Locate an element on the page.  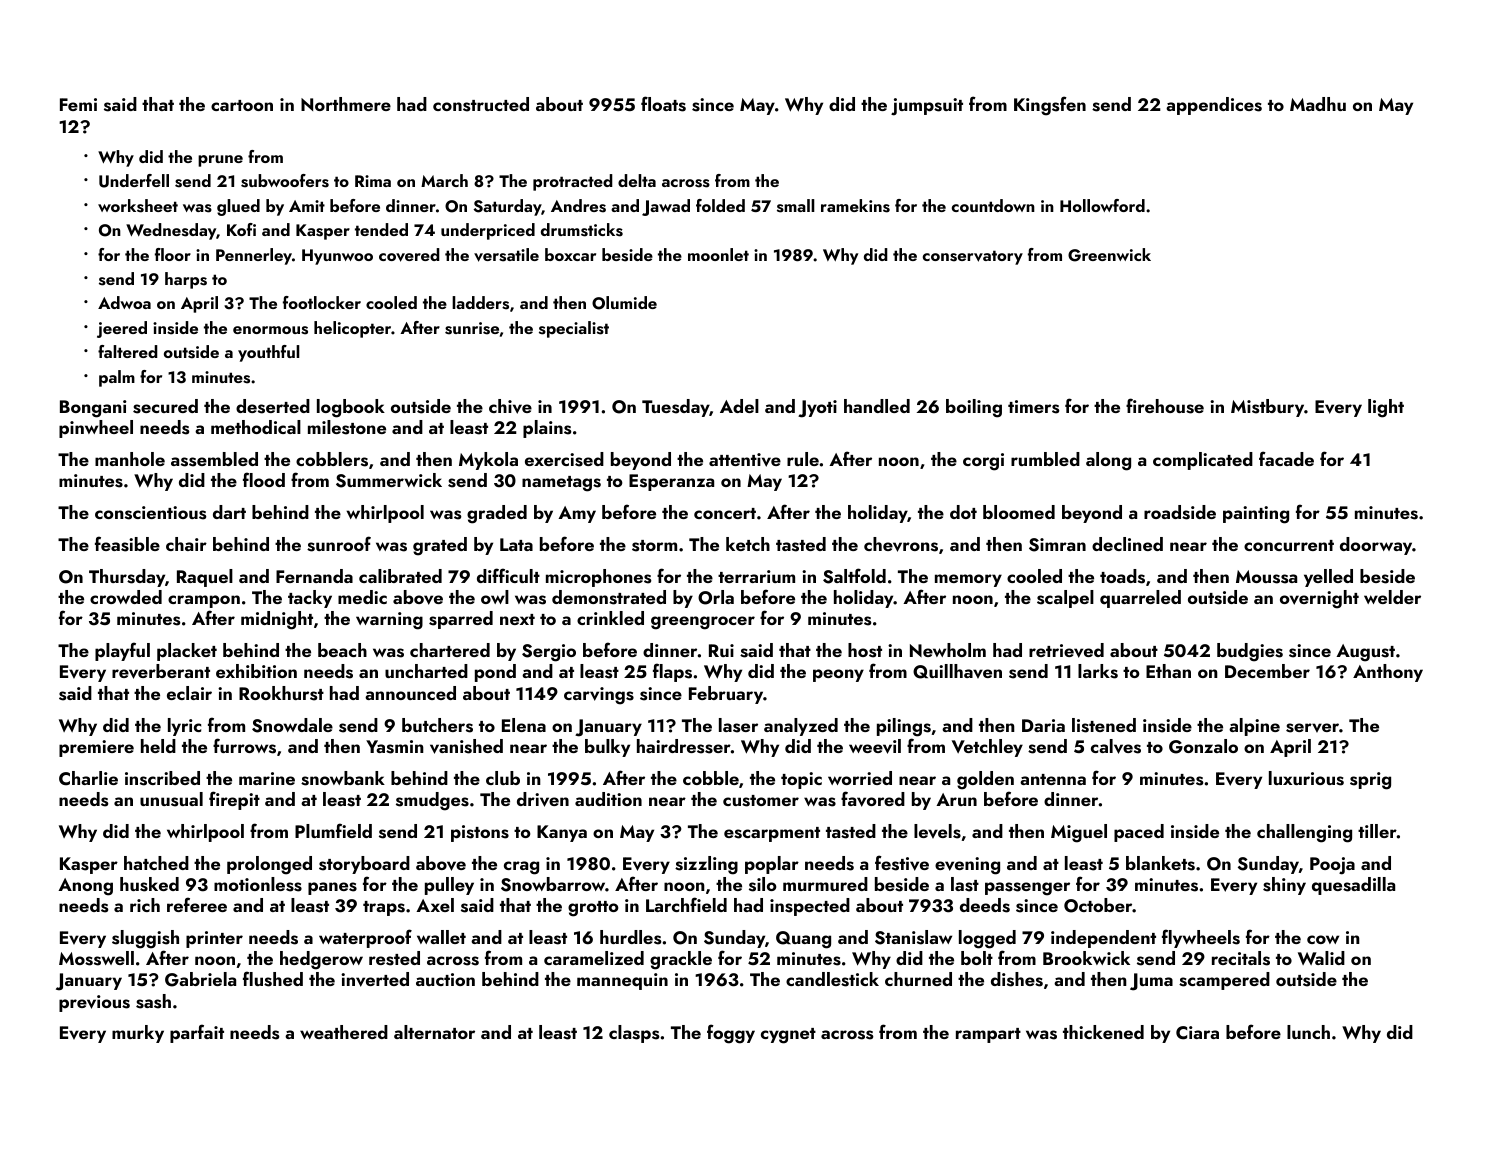
floats is located at coordinates (663, 104).
